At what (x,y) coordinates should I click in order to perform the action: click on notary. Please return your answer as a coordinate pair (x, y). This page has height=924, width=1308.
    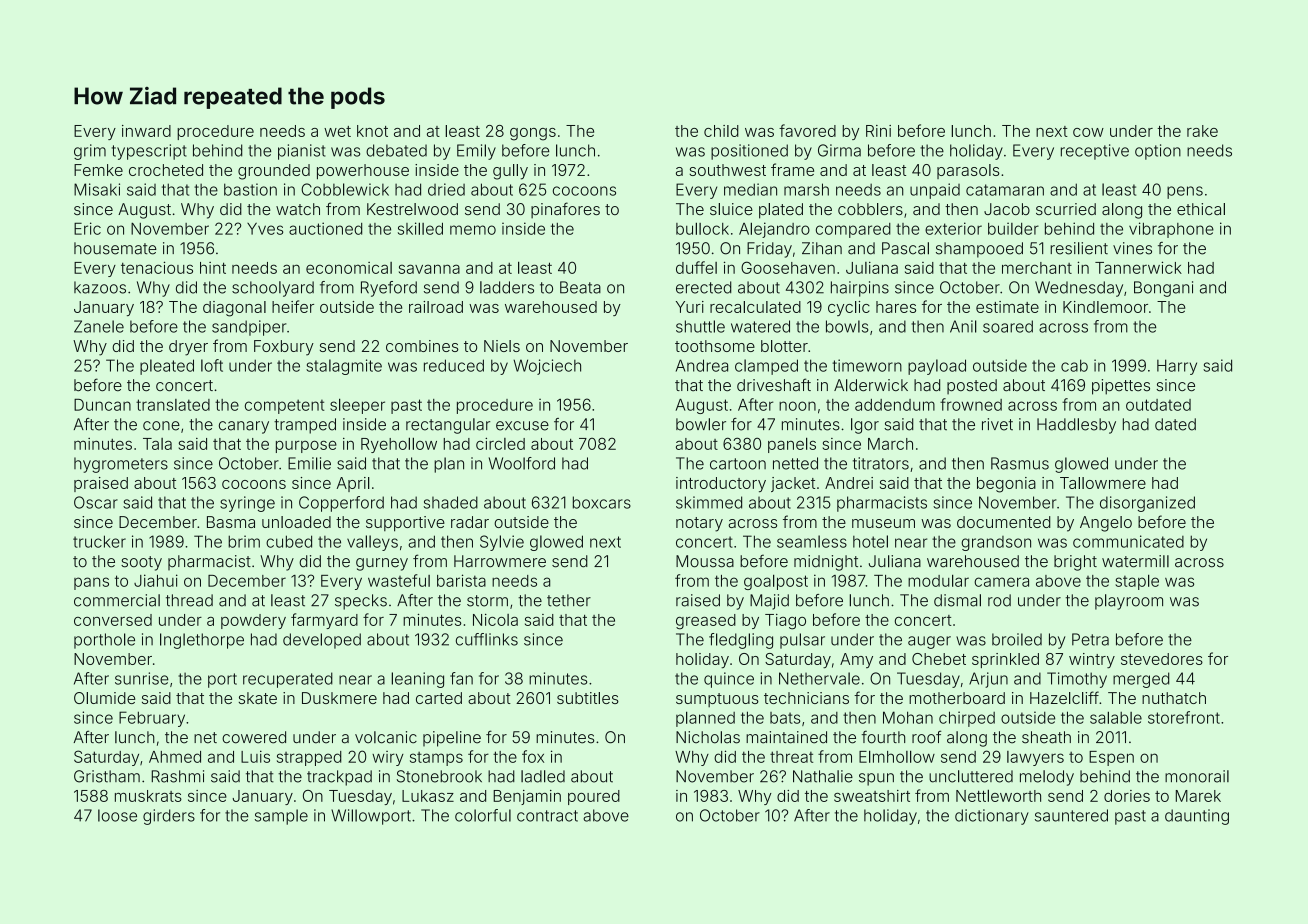
    Looking at the image, I should click on (699, 524).
